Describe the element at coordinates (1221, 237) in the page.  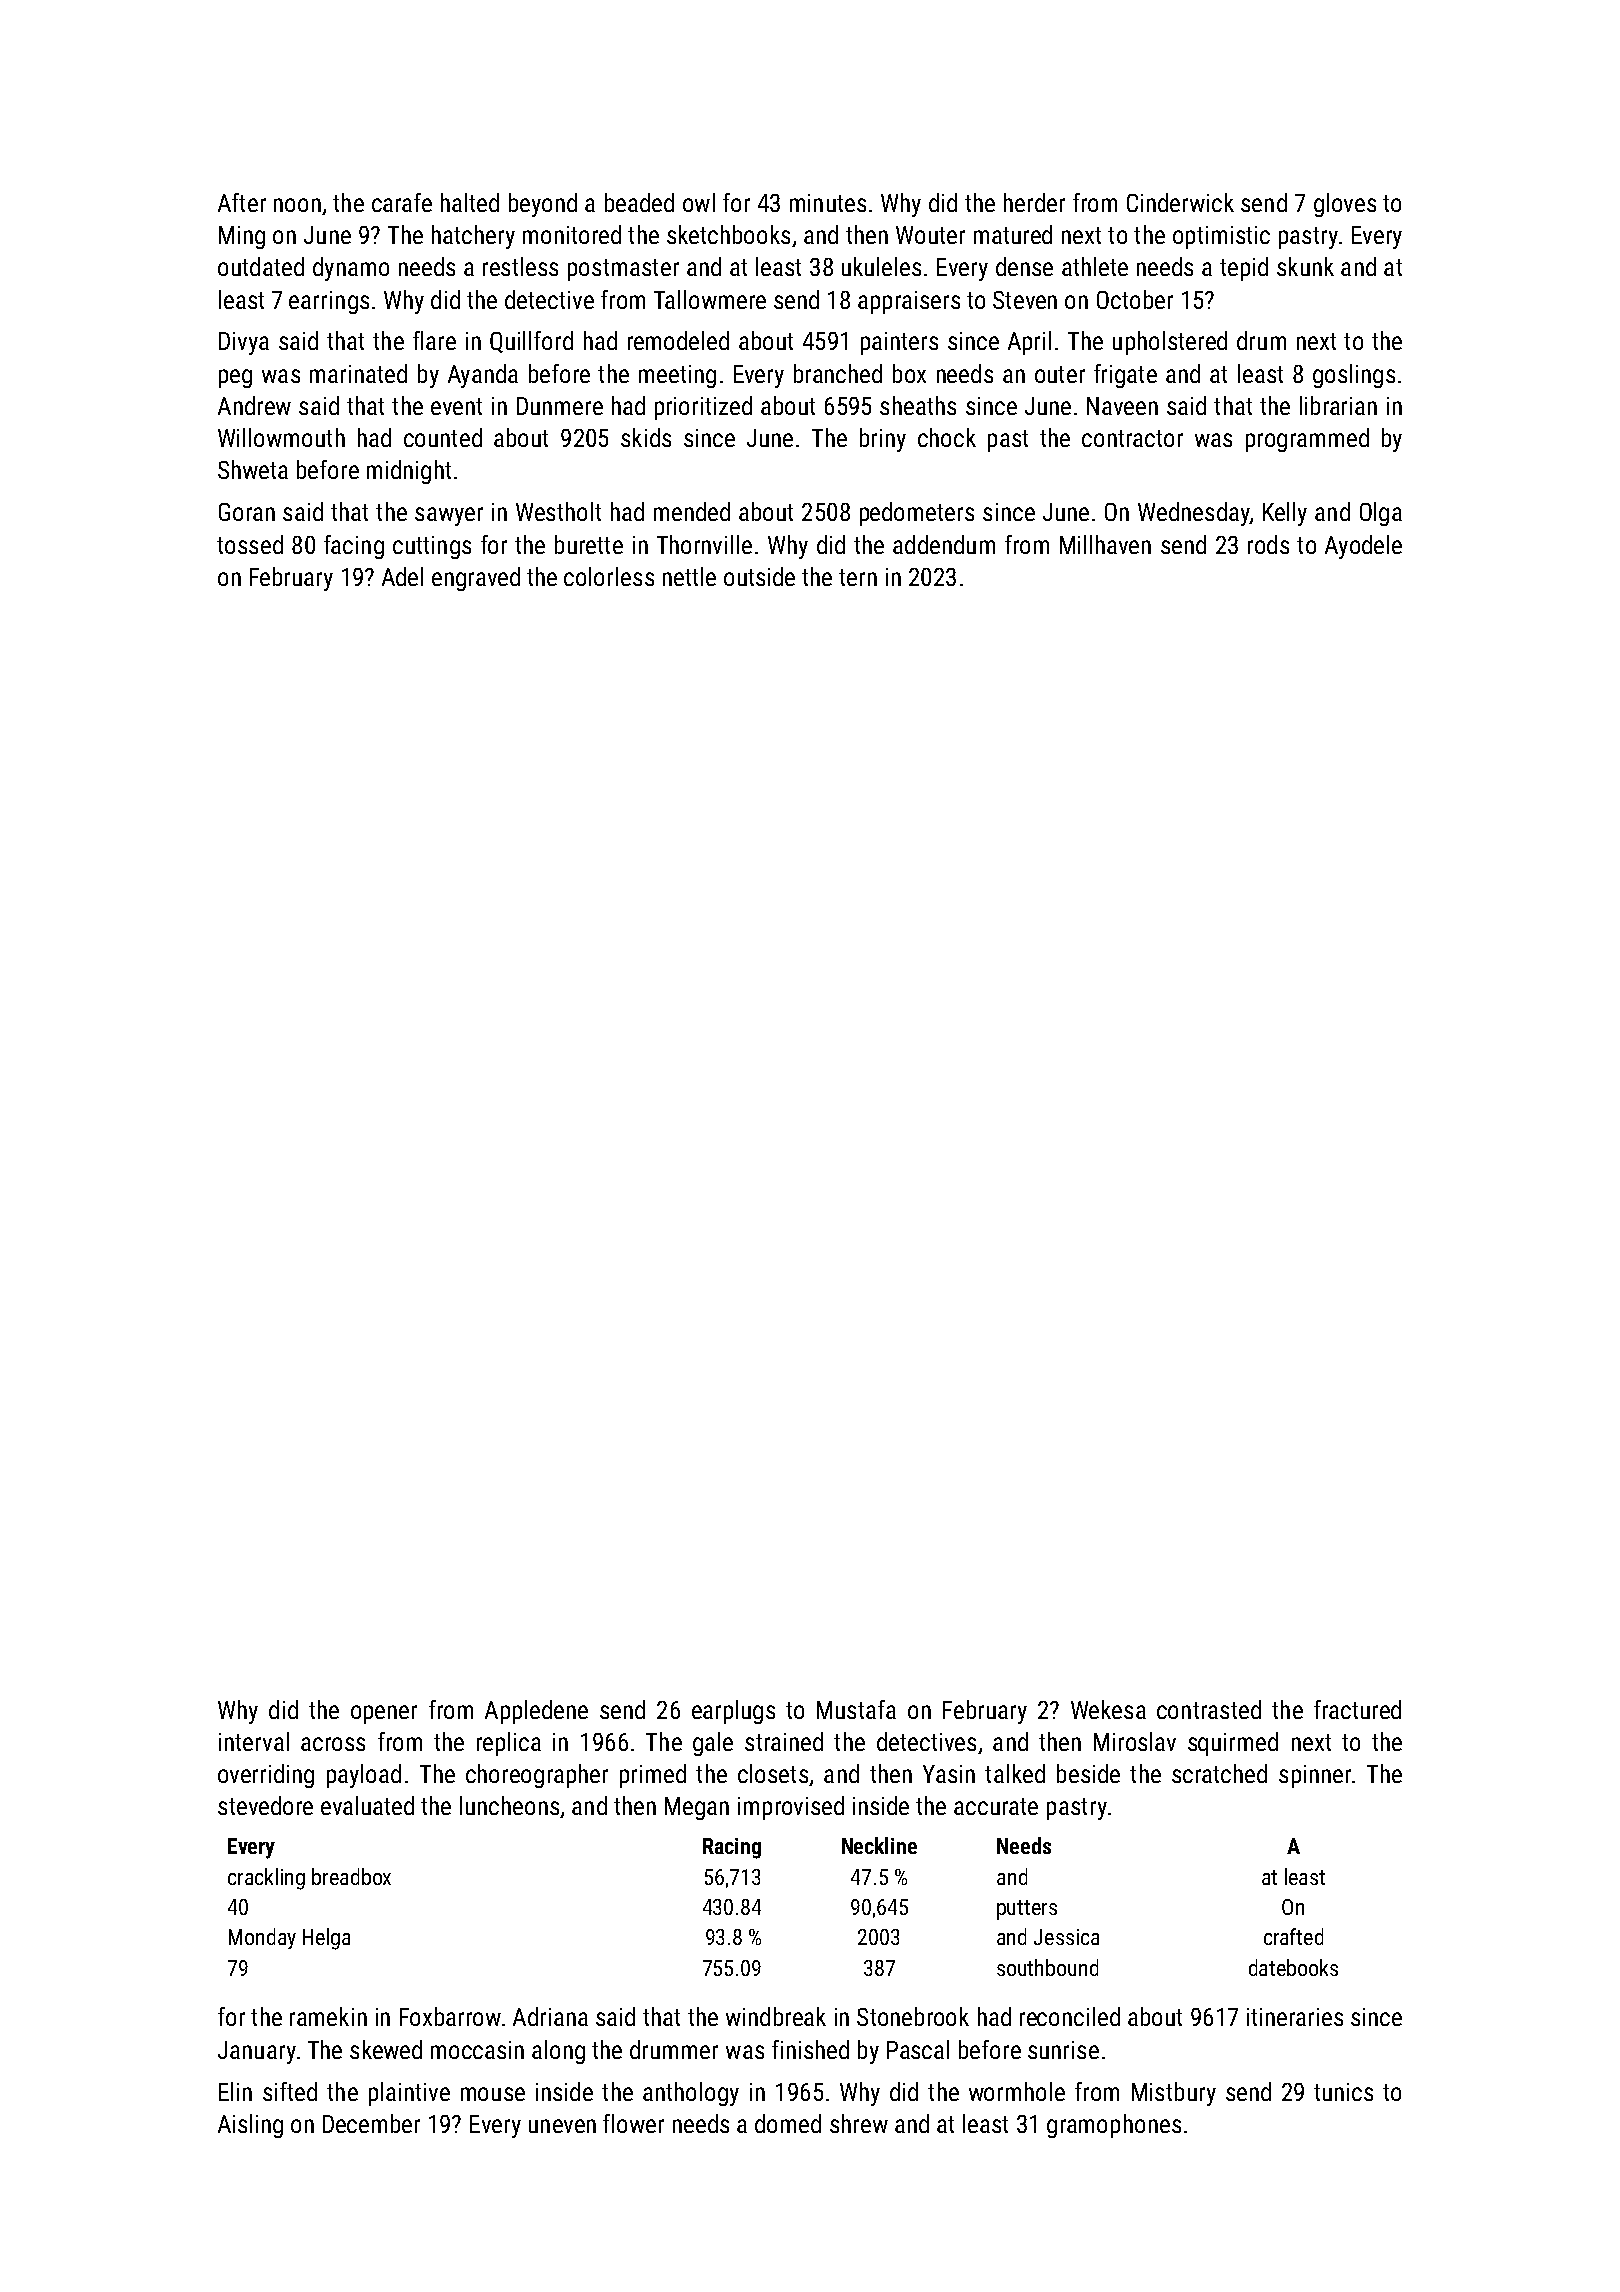
I see `optimistic` at that location.
